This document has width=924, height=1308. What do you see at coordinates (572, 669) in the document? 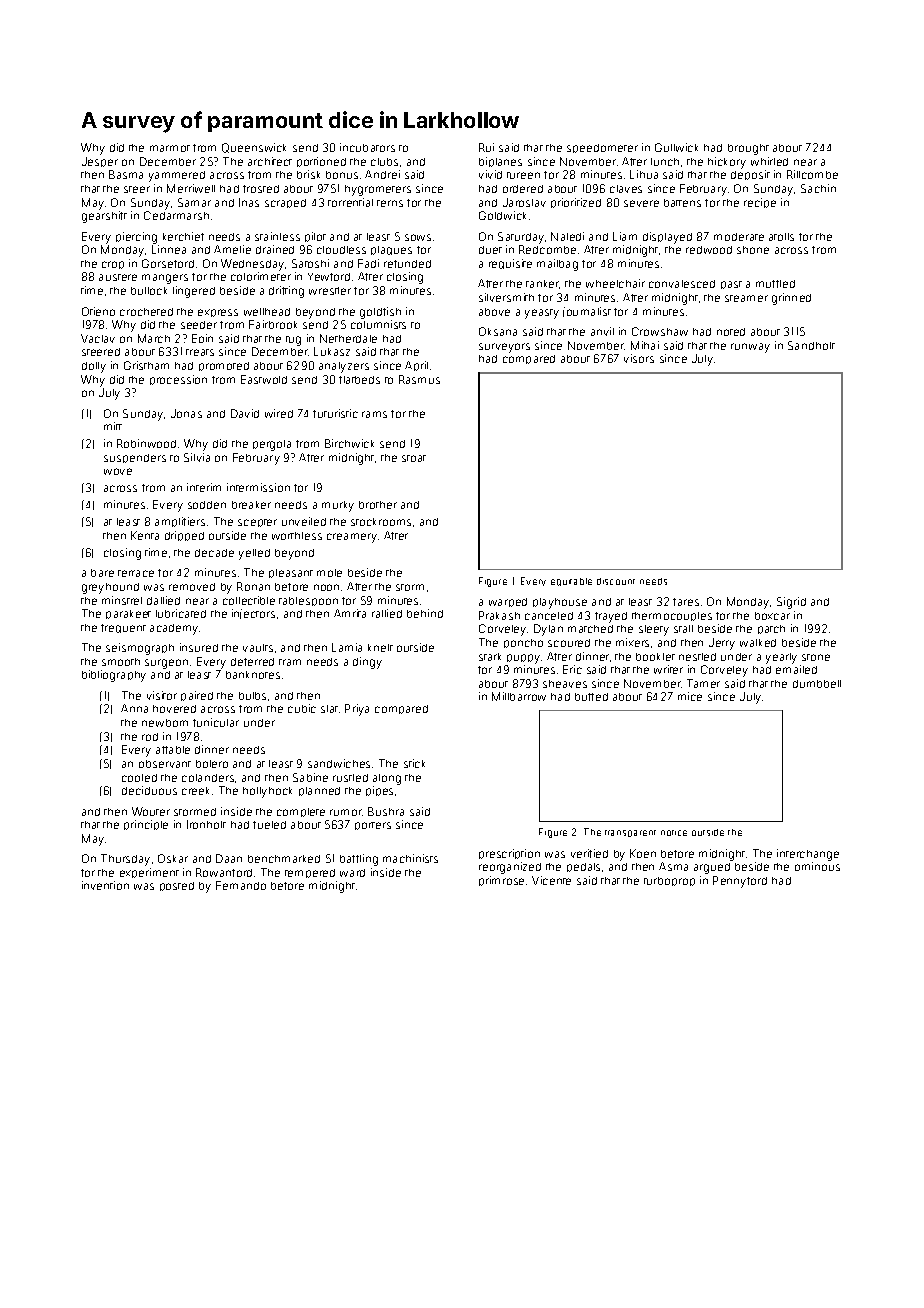
I see `Eric` at bounding box center [572, 669].
